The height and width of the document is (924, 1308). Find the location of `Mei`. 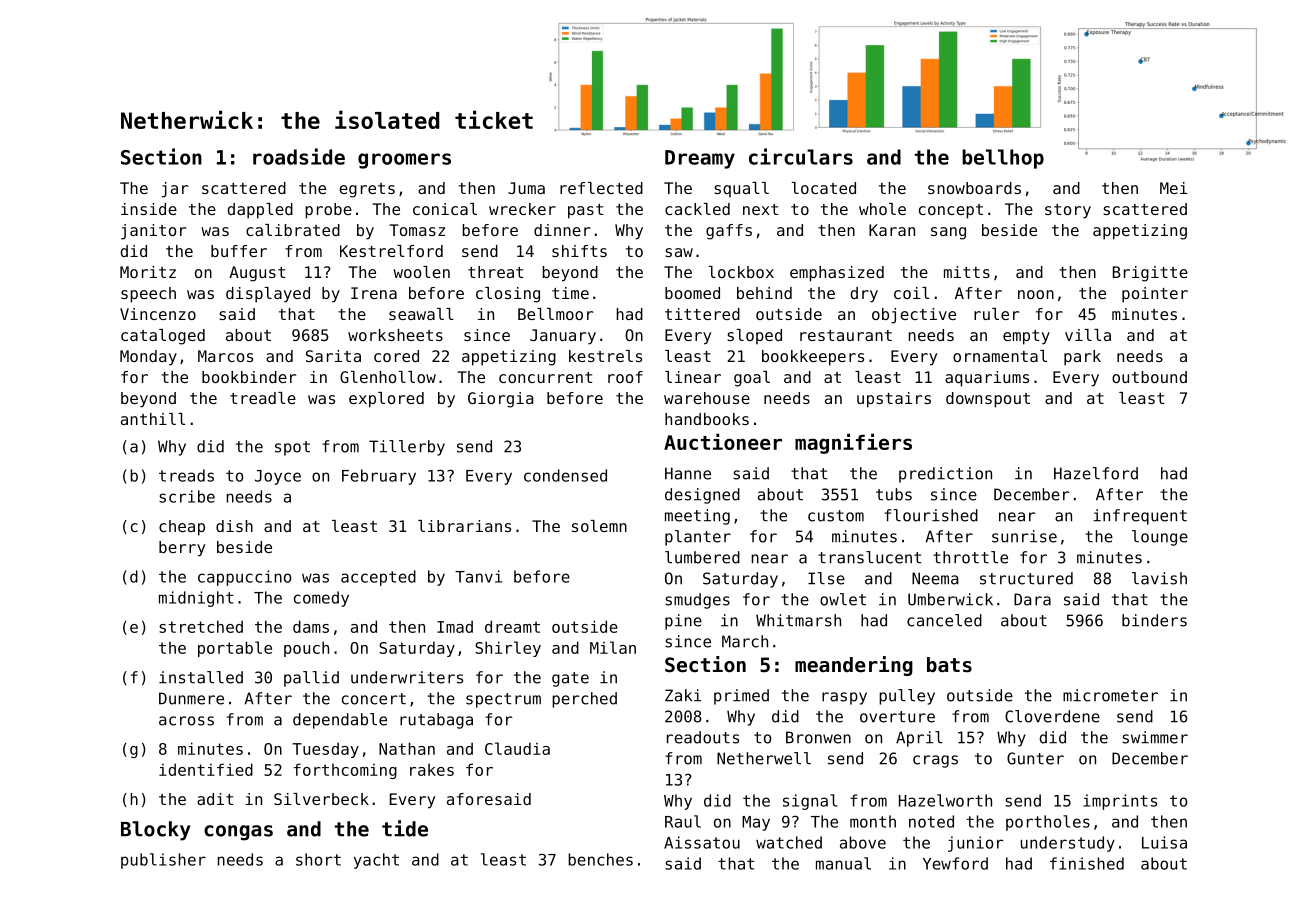

Mei is located at coordinates (1173, 188).
